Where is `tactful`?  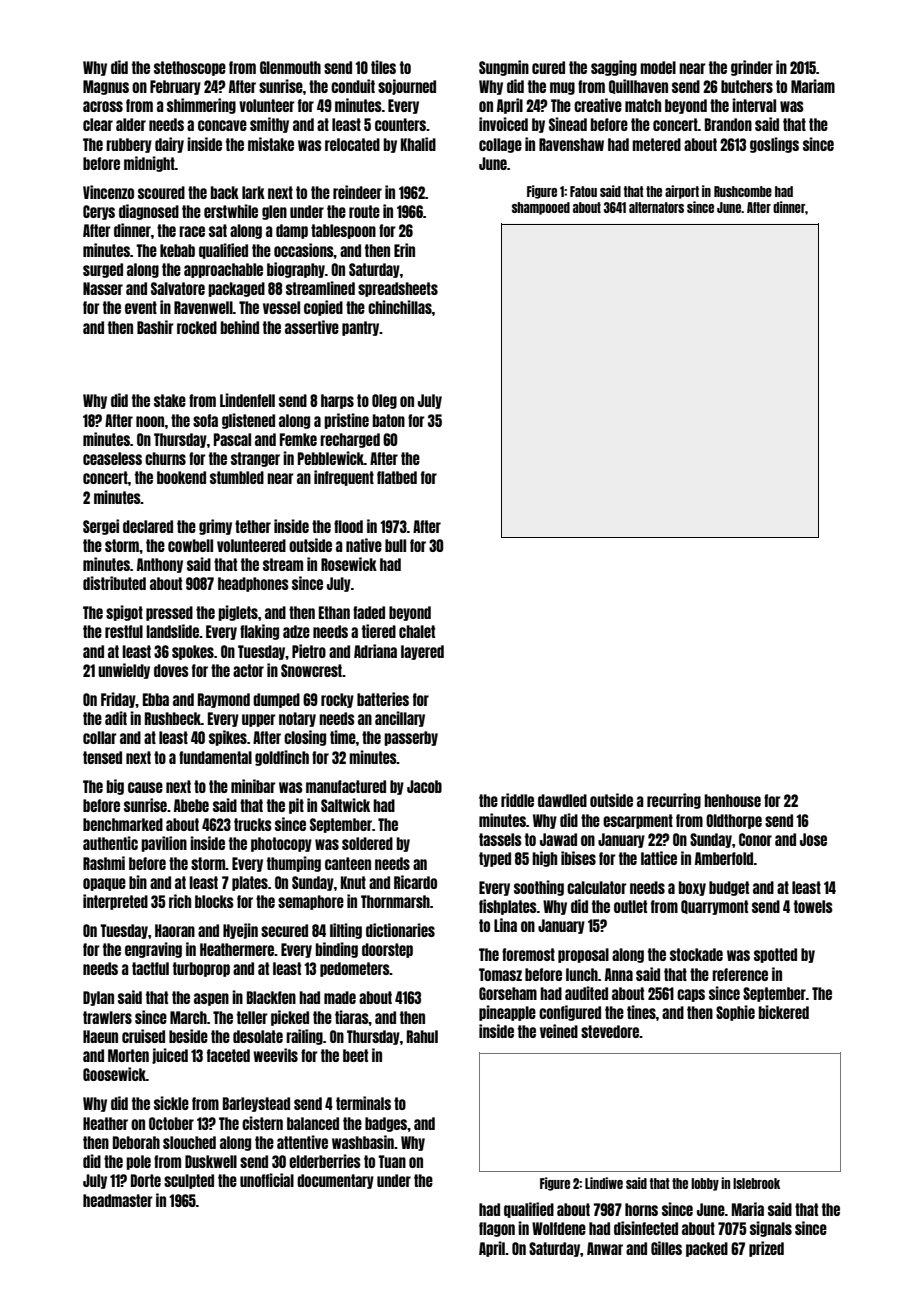 tactful is located at coordinates (150, 968).
